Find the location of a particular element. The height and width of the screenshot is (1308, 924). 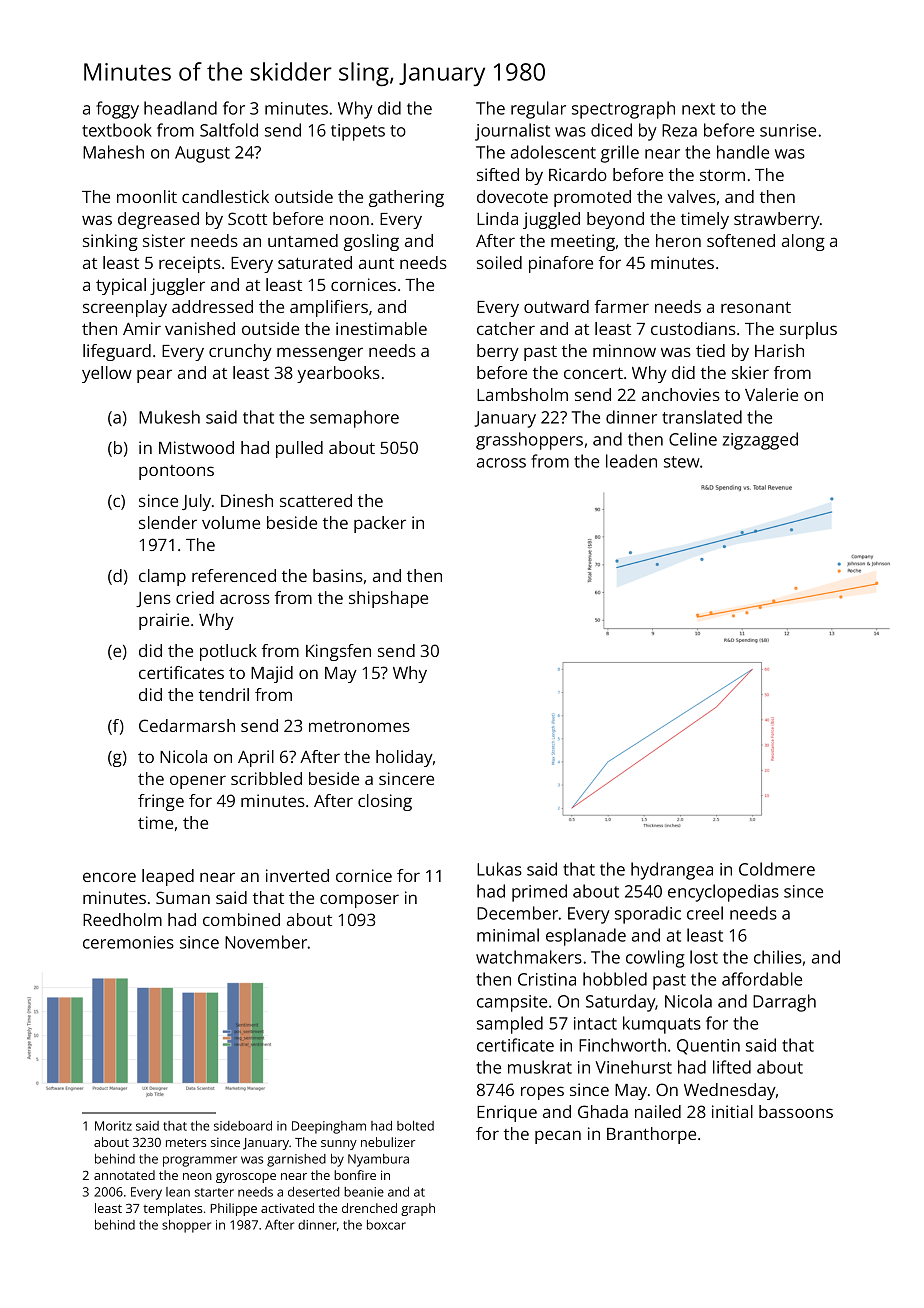

resonant is located at coordinates (756, 307).
